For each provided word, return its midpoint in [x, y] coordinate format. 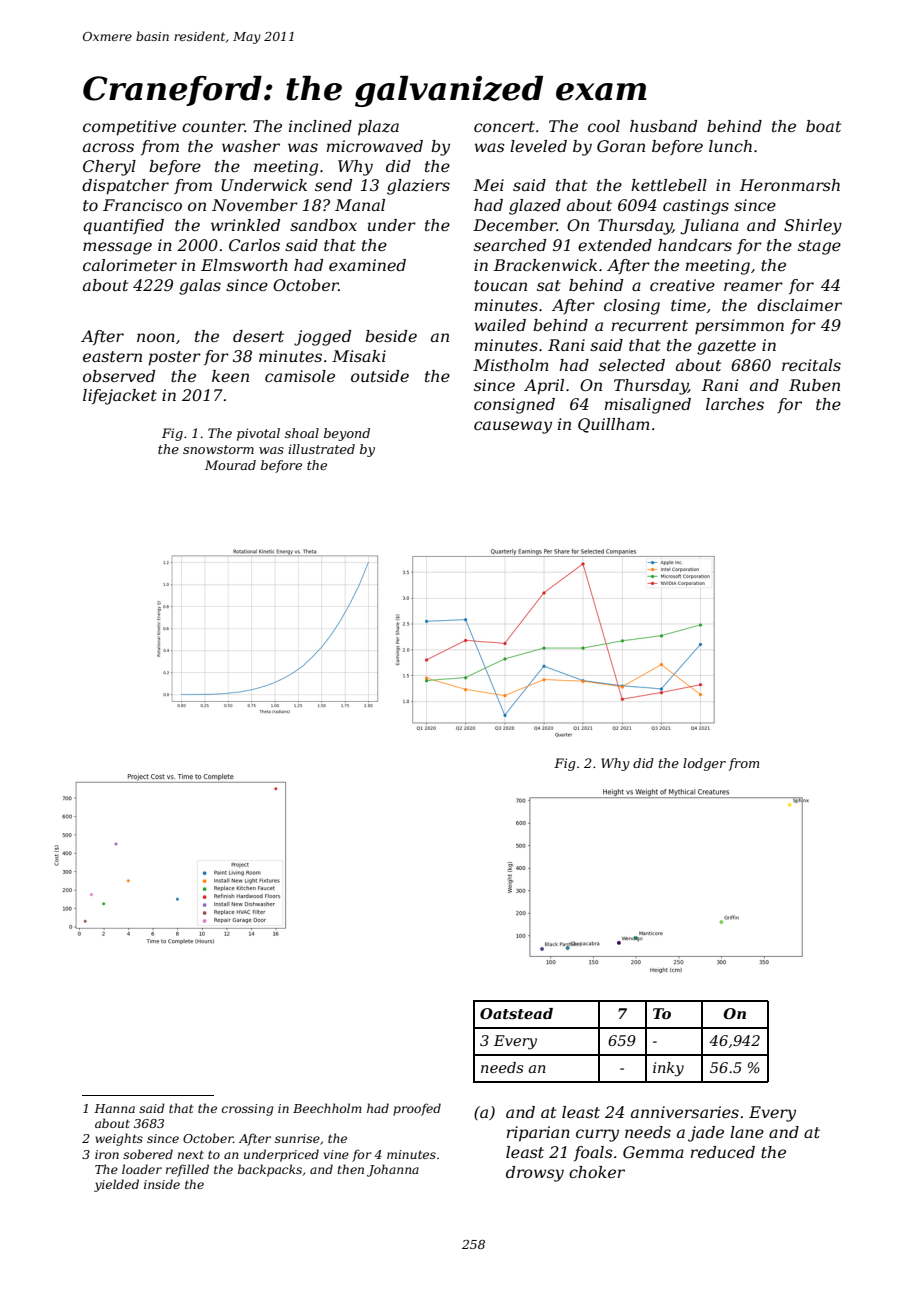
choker [597, 1172]
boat [823, 126]
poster [174, 358]
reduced [723, 1152]
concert [504, 126]
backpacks [270, 1170]
